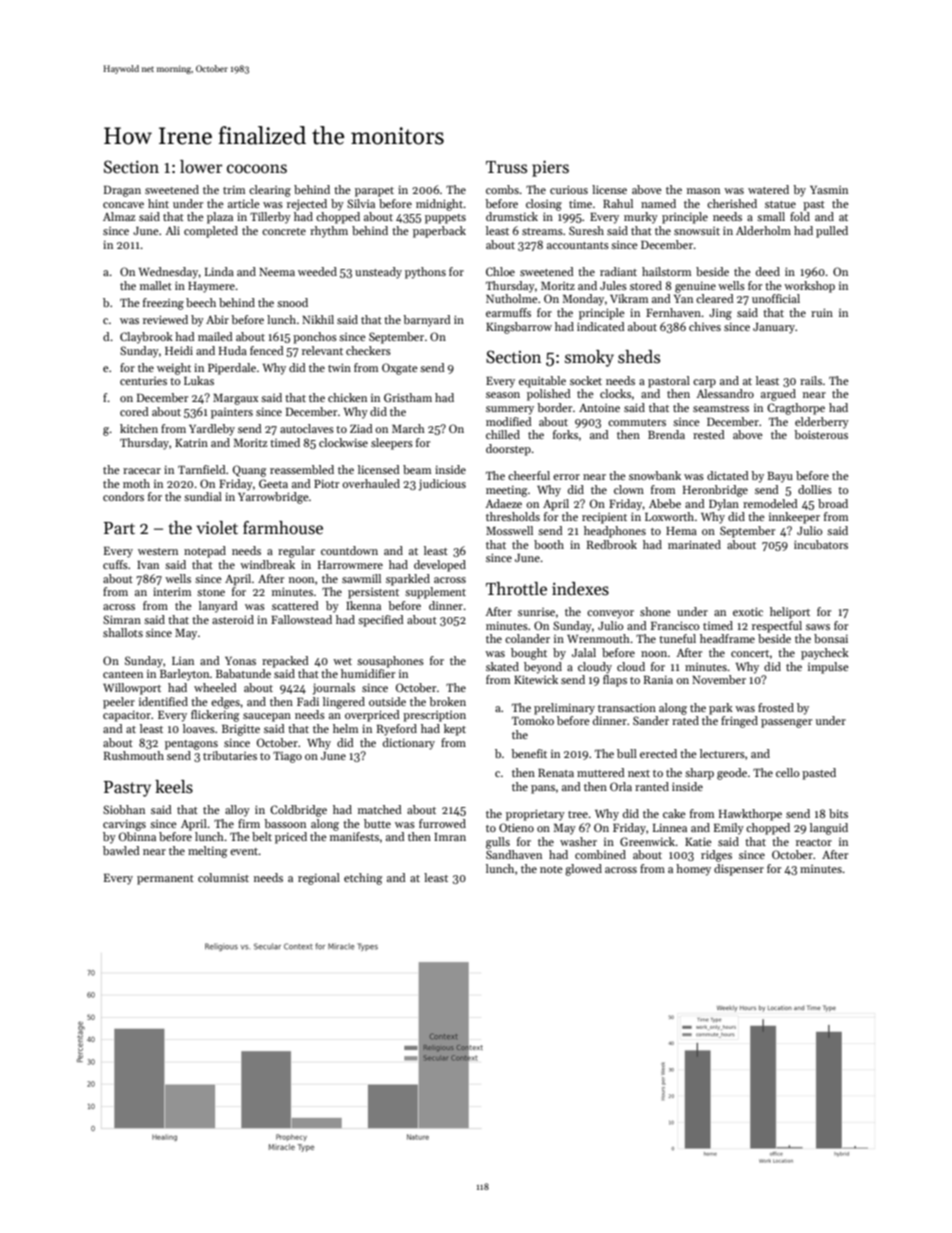  What do you see at coordinates (550, 168) in the document?
I see `piers` at bounding box center [550, 168].
